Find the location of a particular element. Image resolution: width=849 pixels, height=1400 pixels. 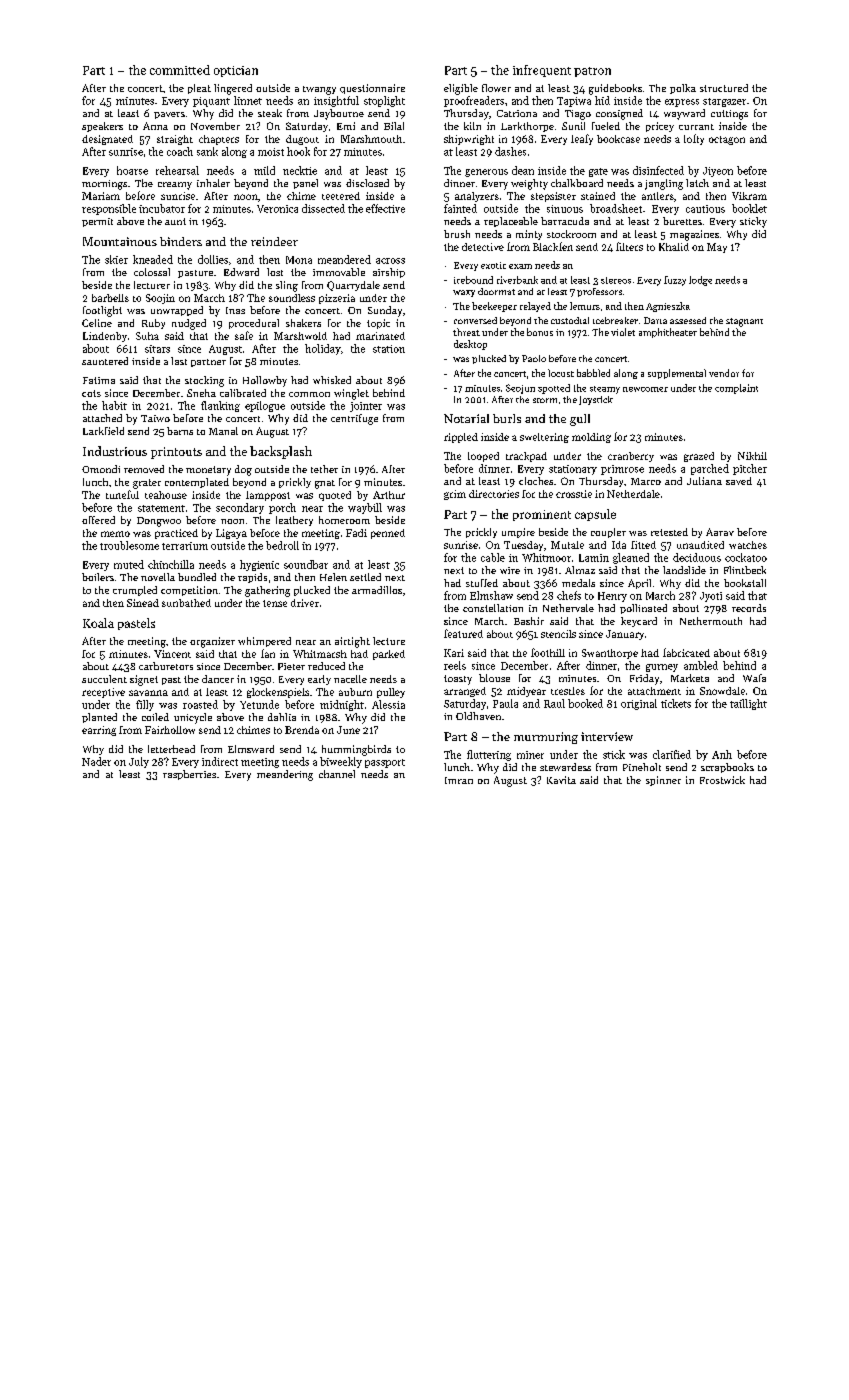

Imran is located at coordinates (459, 780).
